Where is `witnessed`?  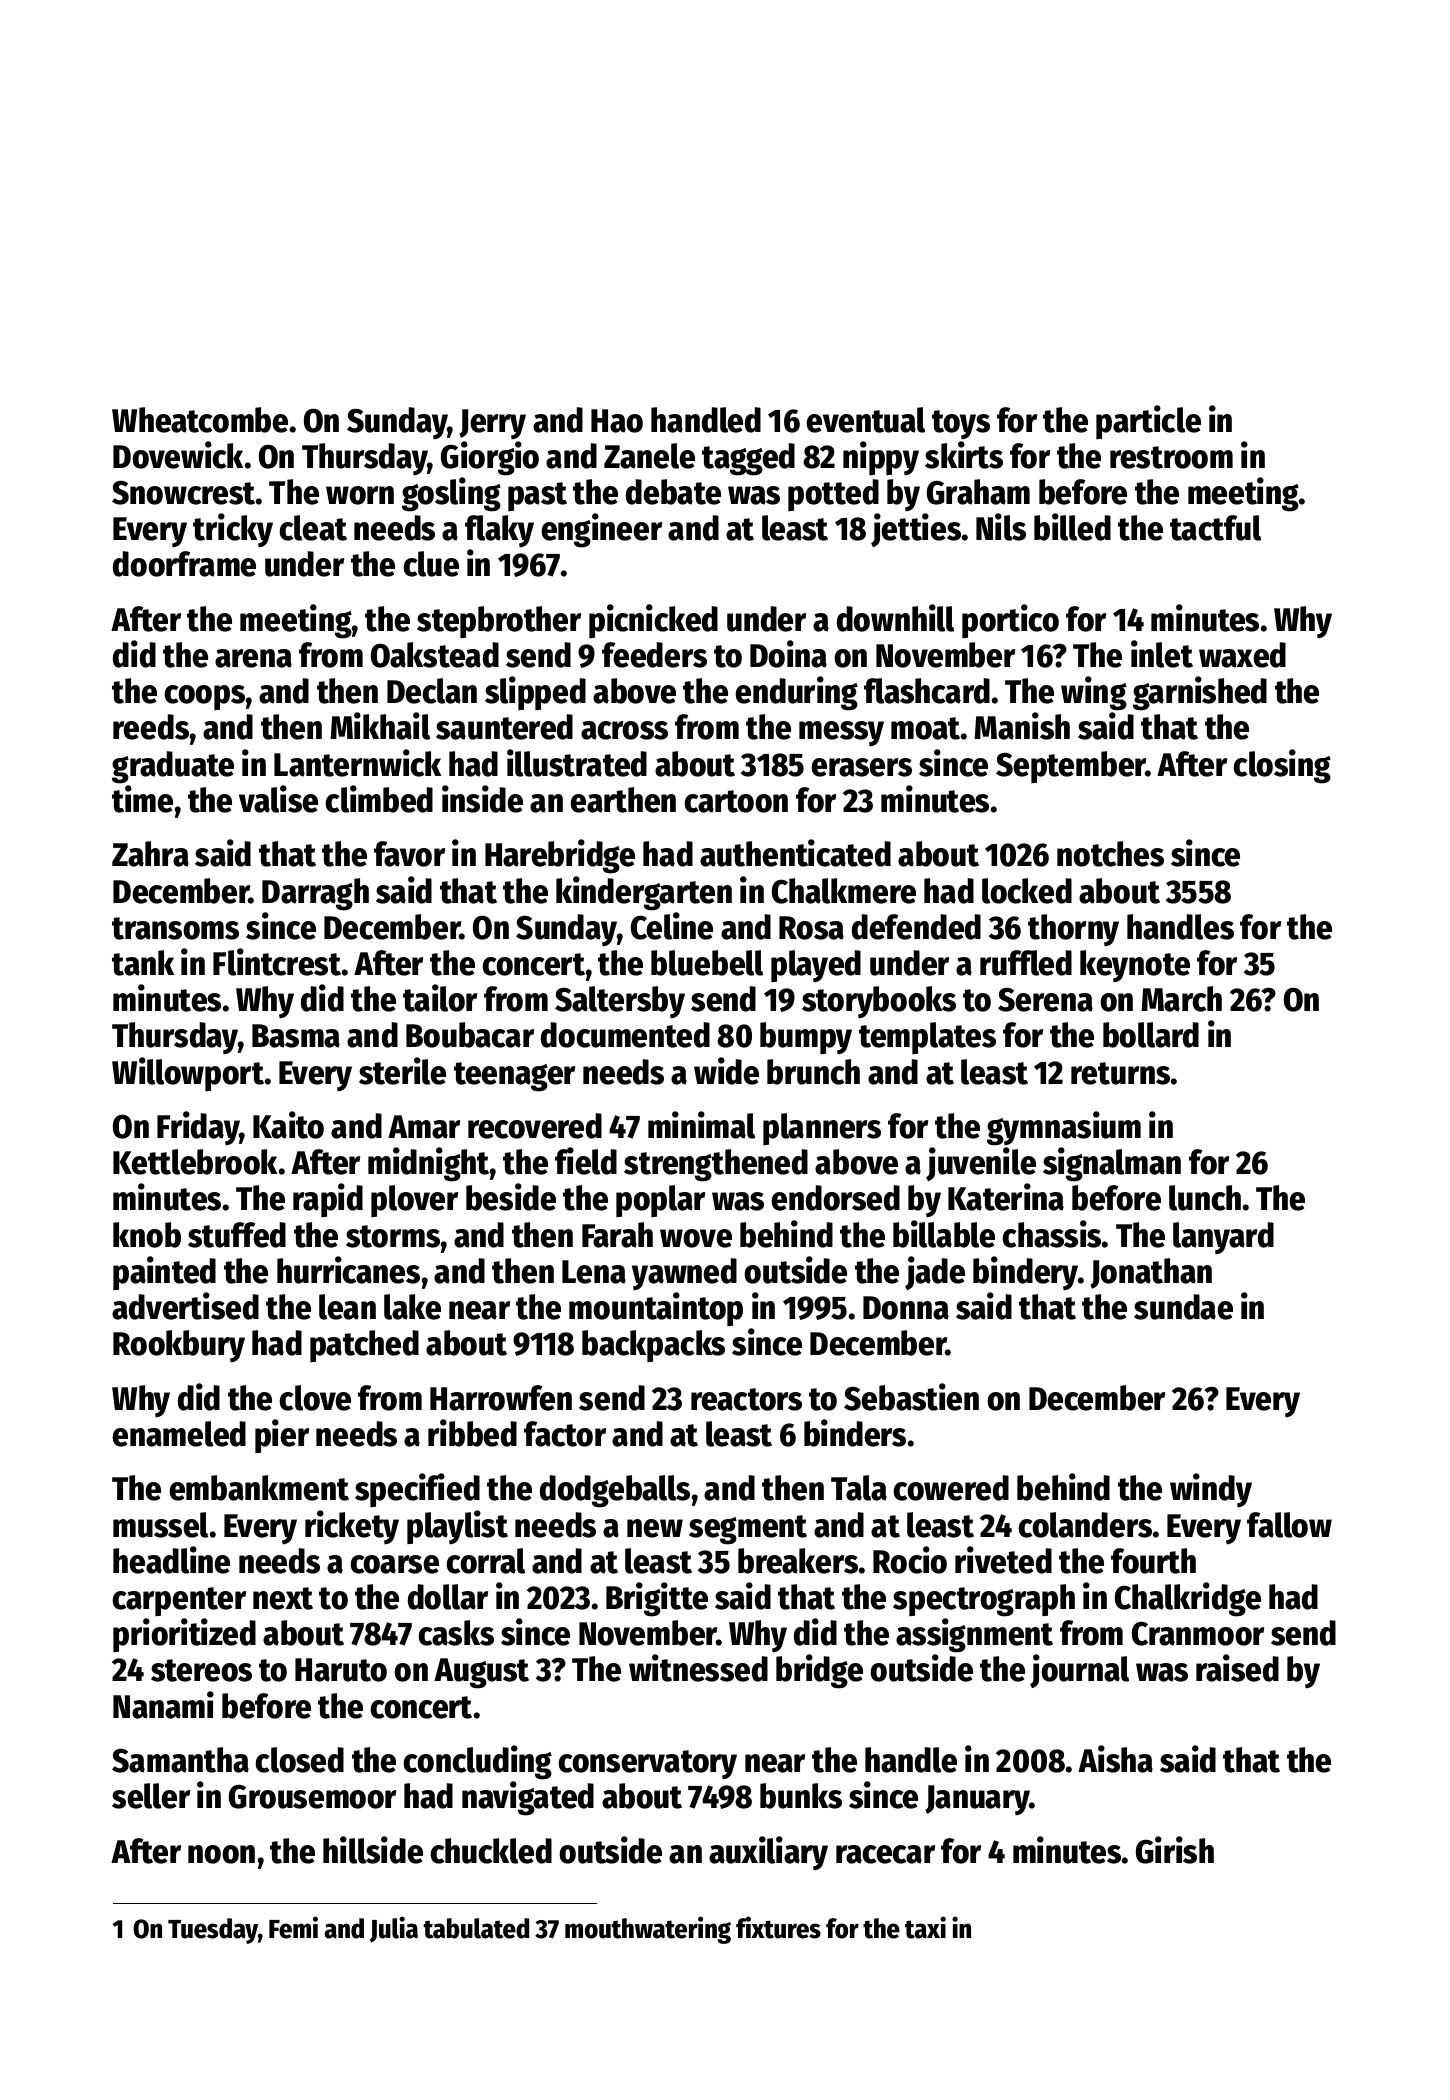
witnessed is located at coordinates (698, 1668).
